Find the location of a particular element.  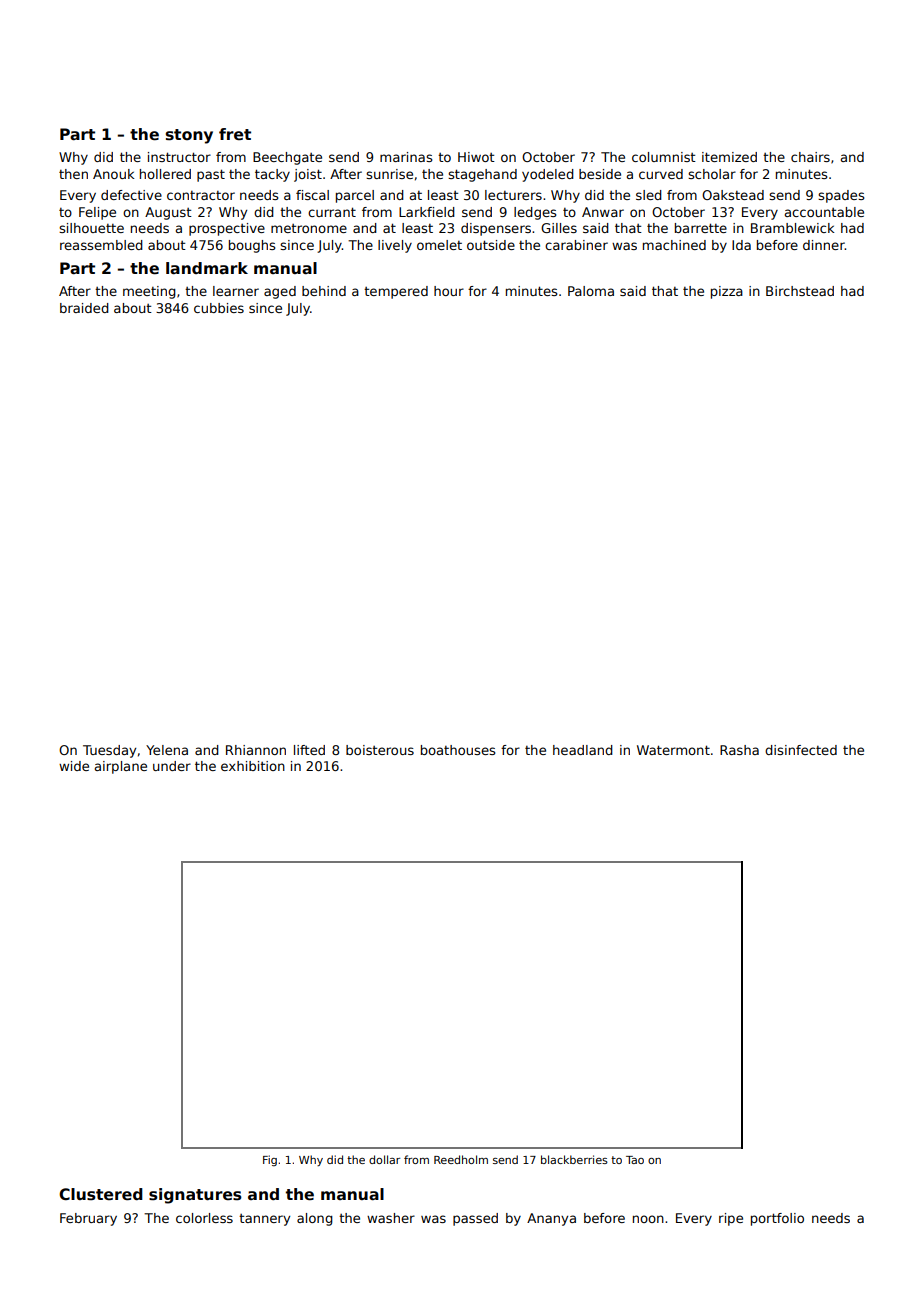

hour is located at coordinates (449, 291).
